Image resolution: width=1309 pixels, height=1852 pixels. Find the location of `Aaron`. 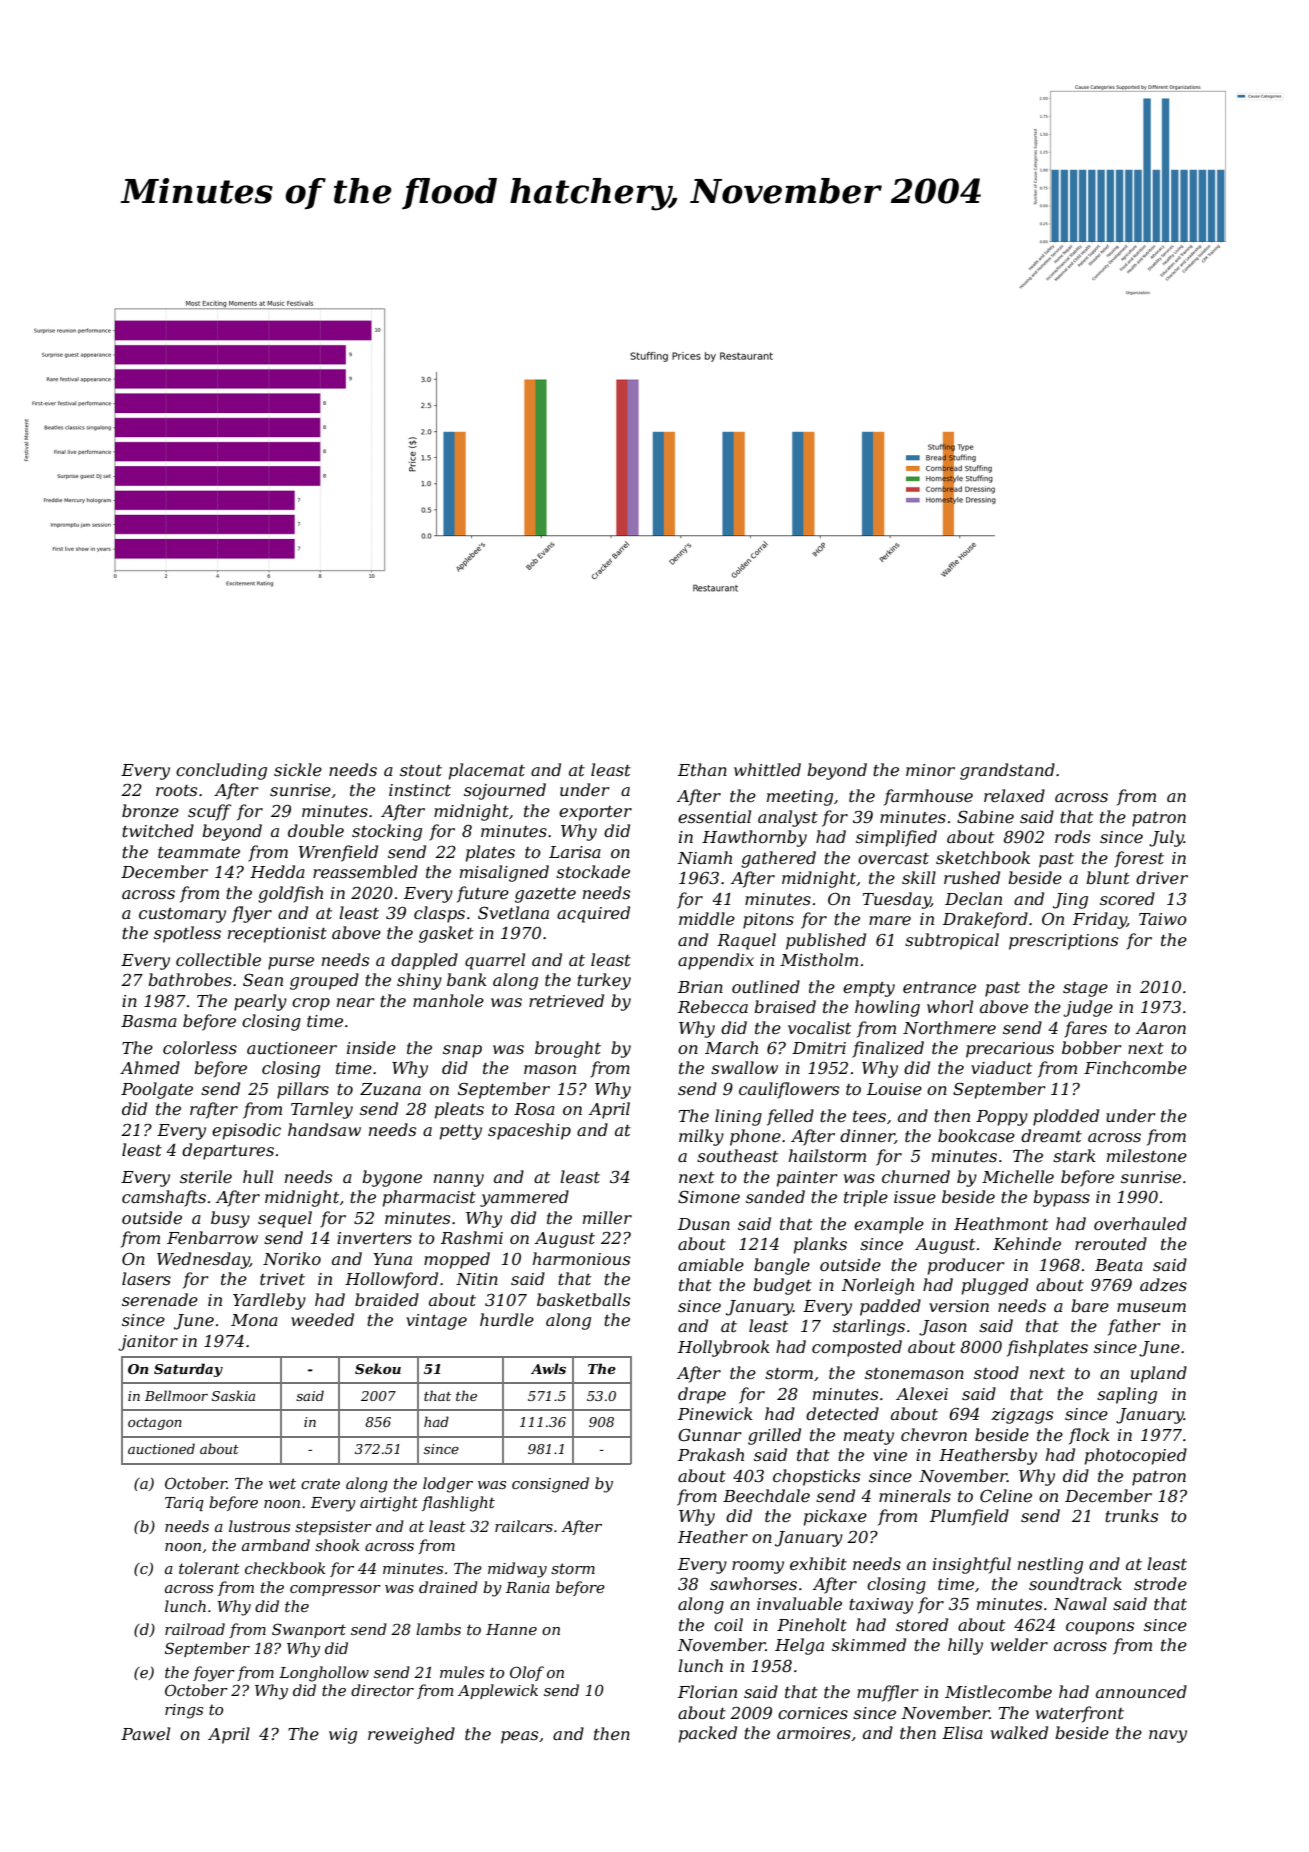

Aaron is located at coordinates (1161, 1028).
